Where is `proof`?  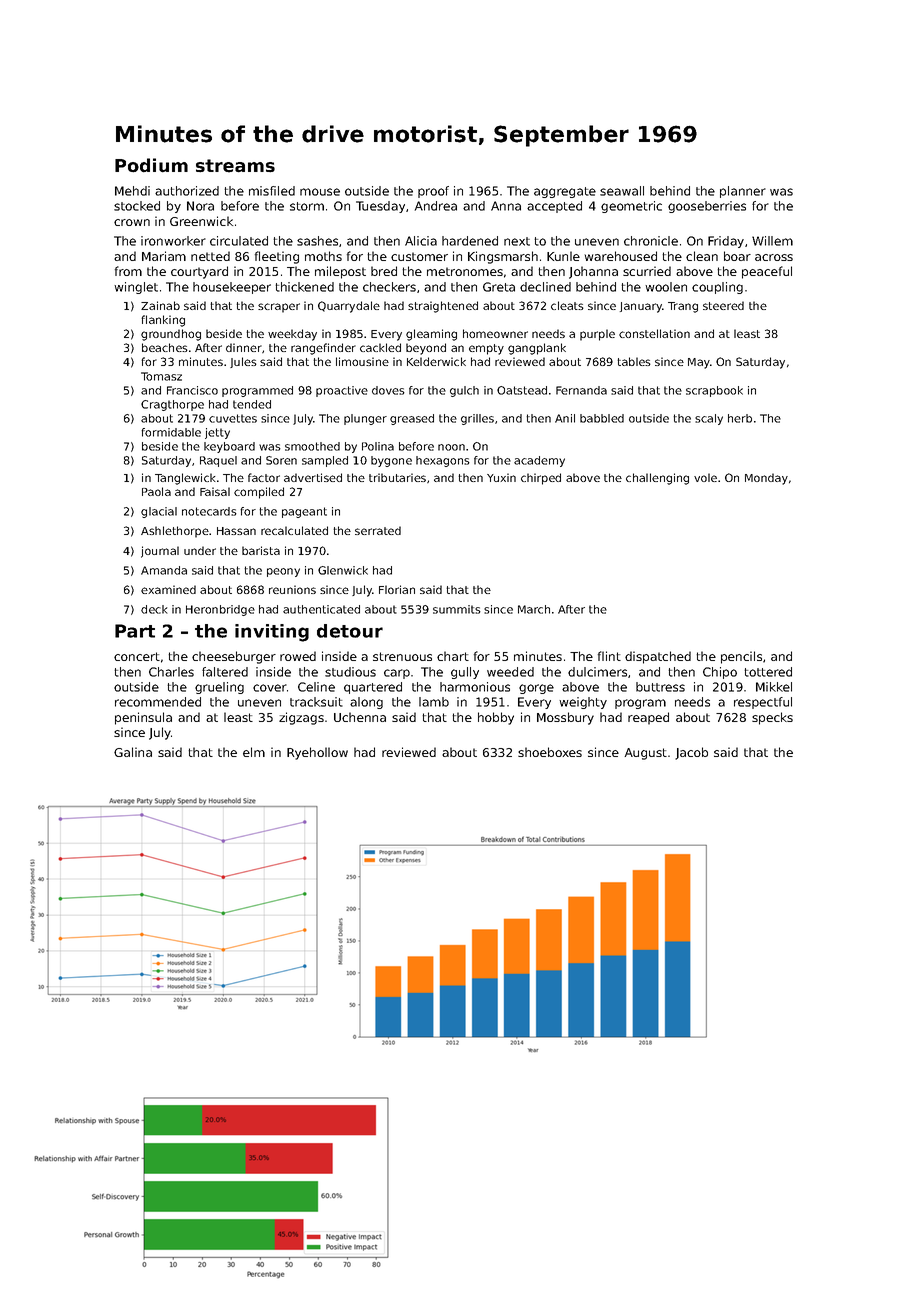 proof is located at coordinates (433, 192).
